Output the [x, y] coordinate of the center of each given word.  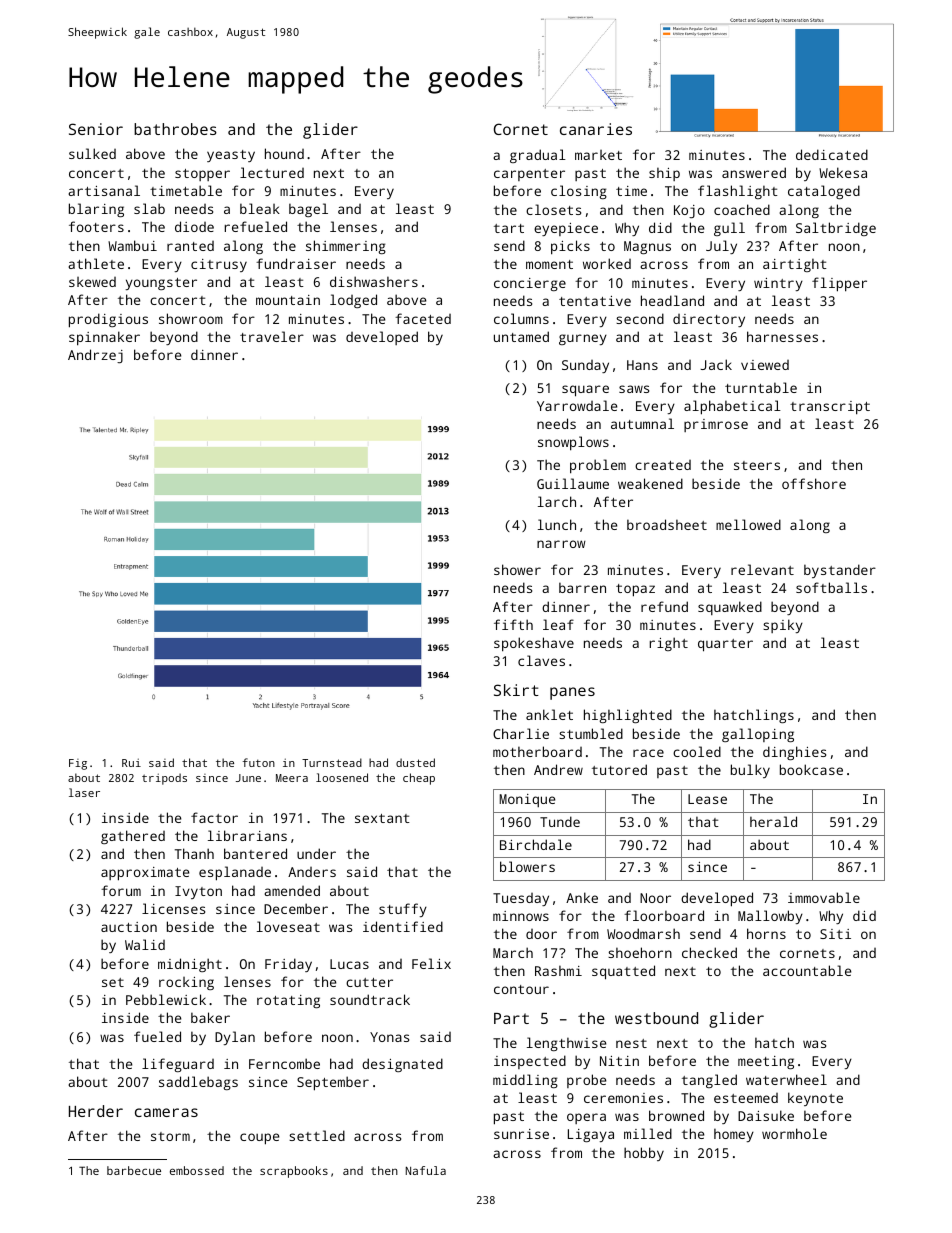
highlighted [628, 716]
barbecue [134, 1170]
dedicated [832, 154]
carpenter [529, 175]
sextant [382, 818]
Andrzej [95, 356]
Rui [131, 762]
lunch [557, 524]
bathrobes [175, 129]
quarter [725, 645]
